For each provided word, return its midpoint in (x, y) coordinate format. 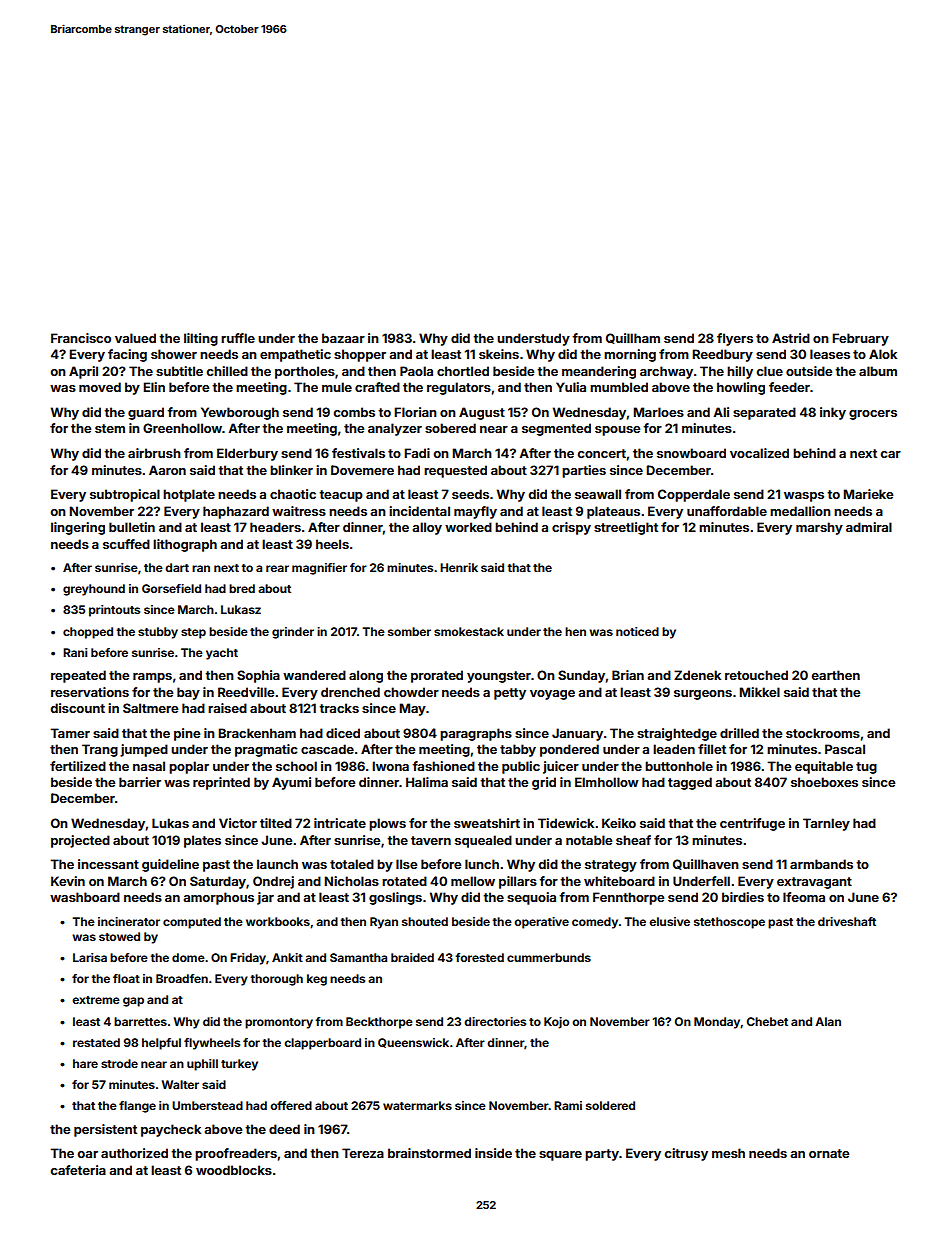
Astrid (791, 338)
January (577, 734)
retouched (756, 675)
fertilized (78, 766)
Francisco (81, 338)
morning (630, 355)
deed (284, 1129)
